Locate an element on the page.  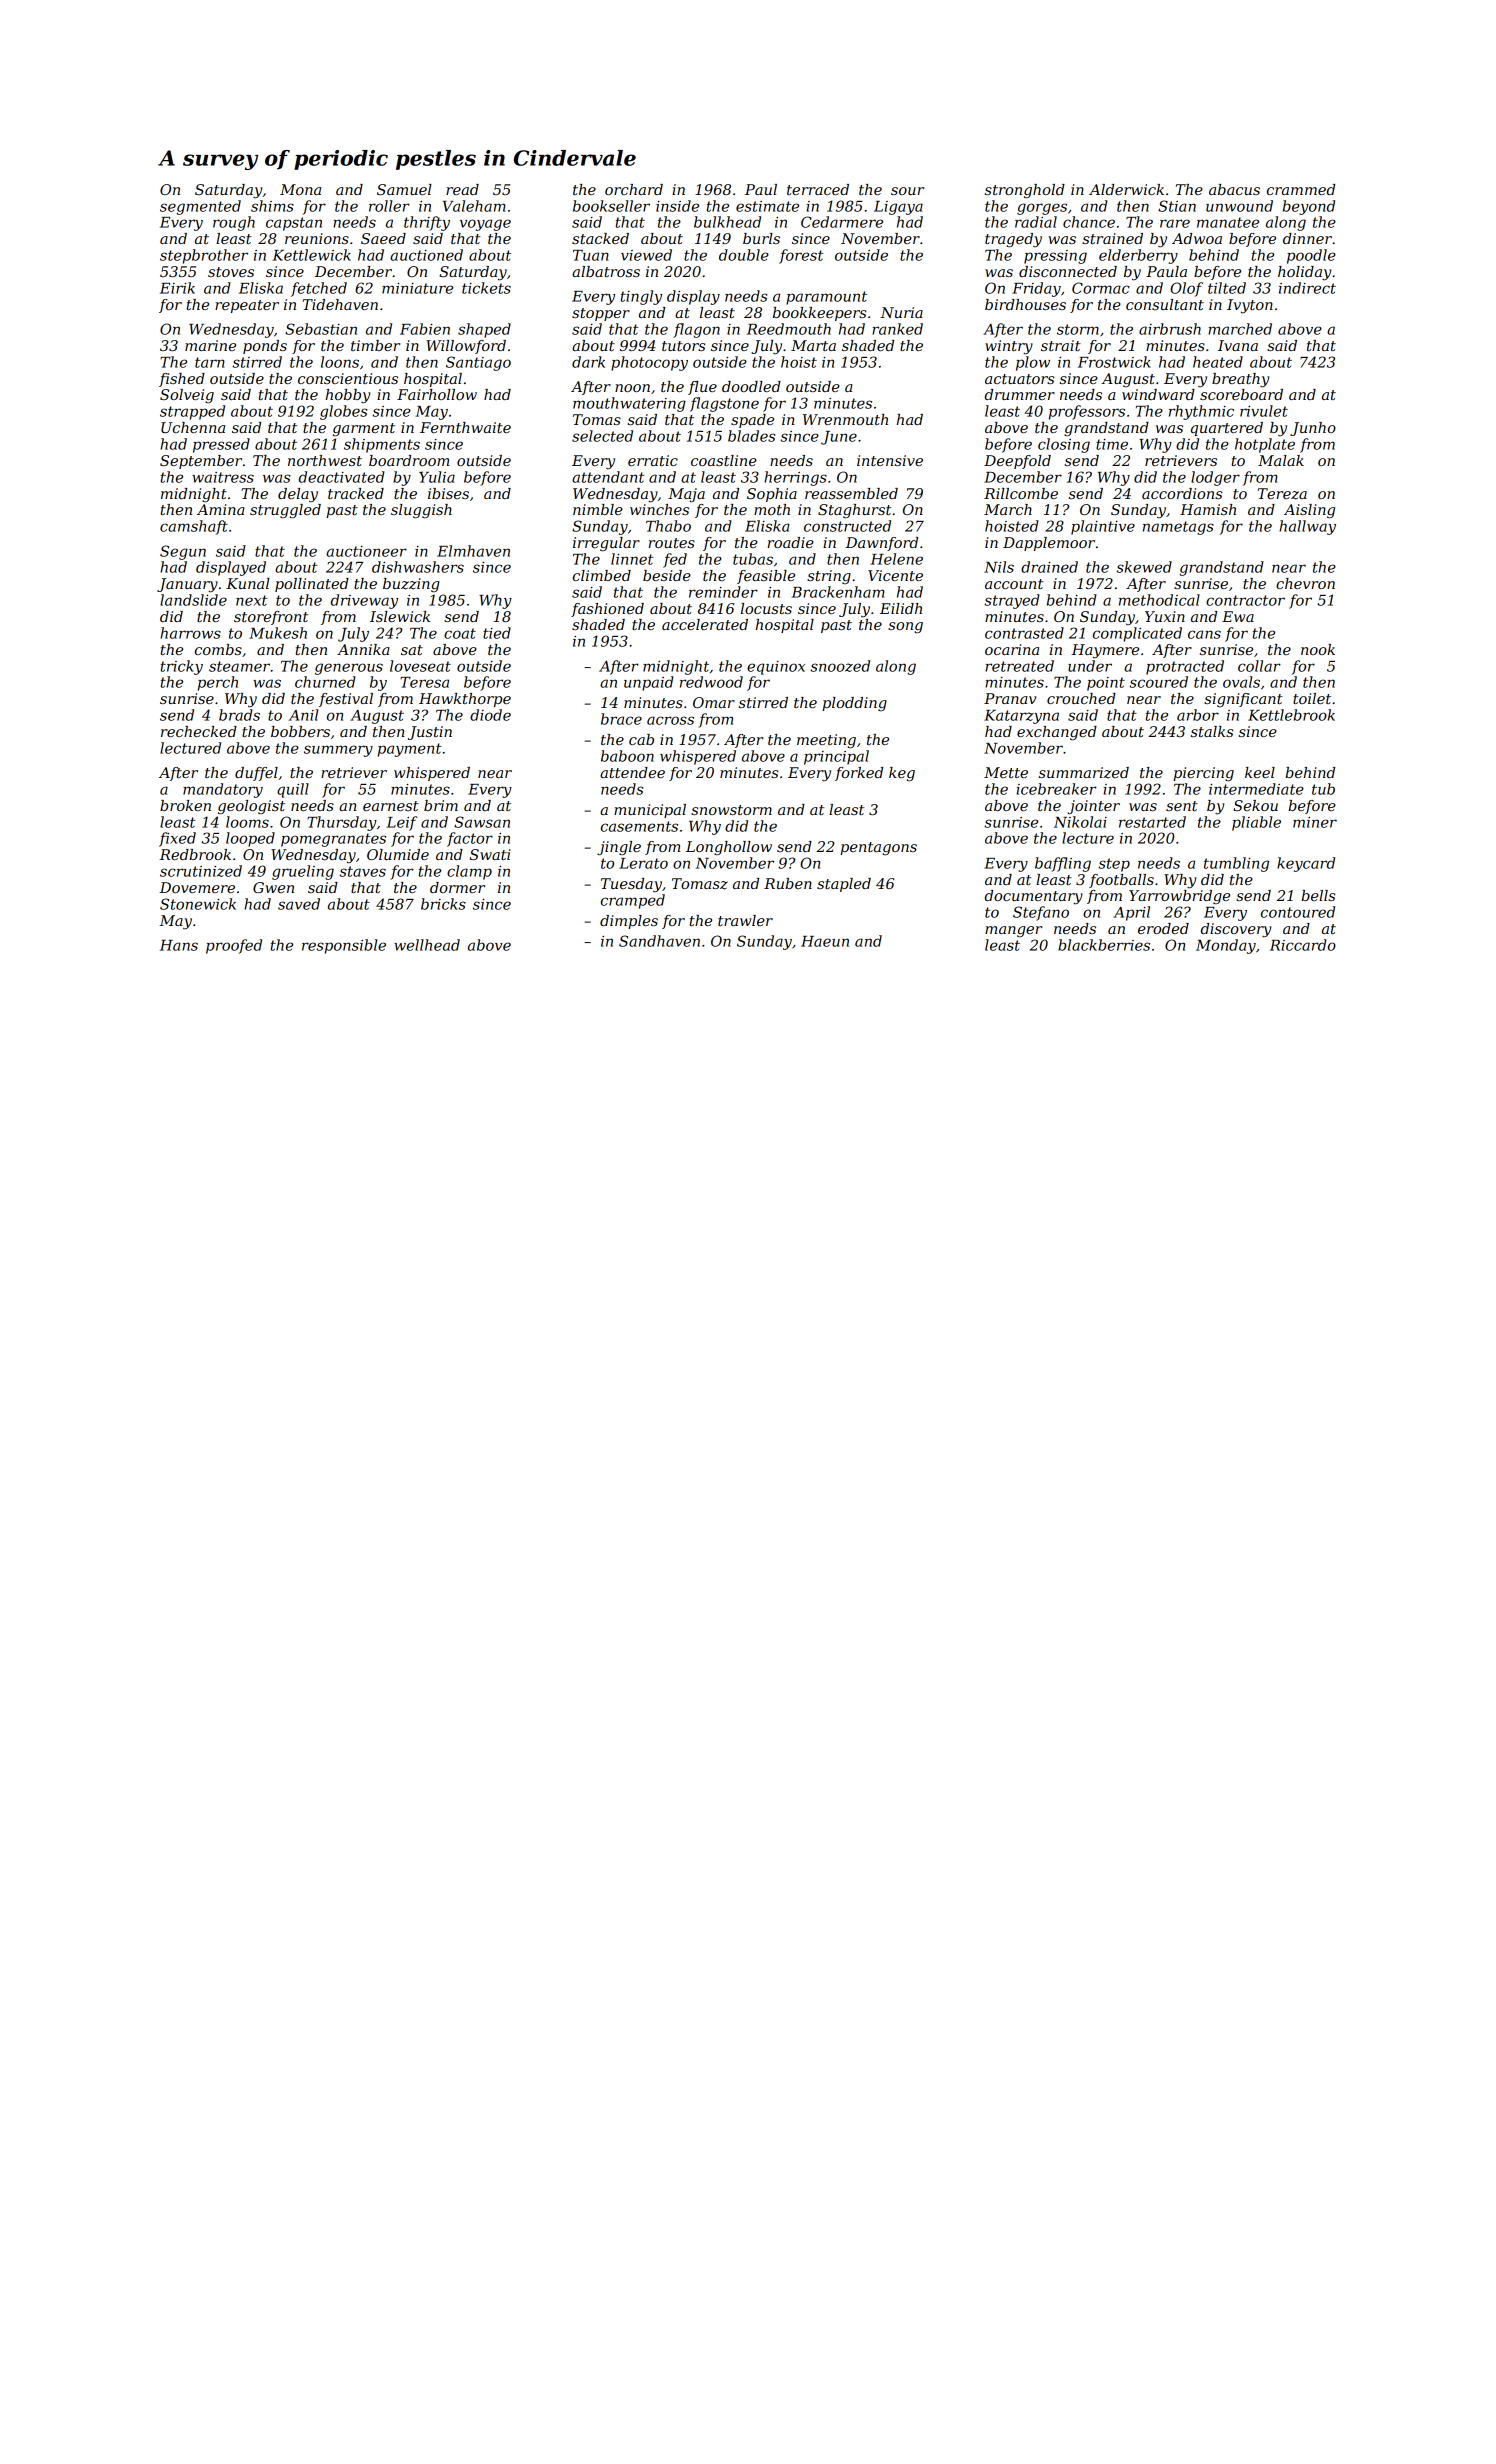
orchard is located at coordinates (634, 189).
